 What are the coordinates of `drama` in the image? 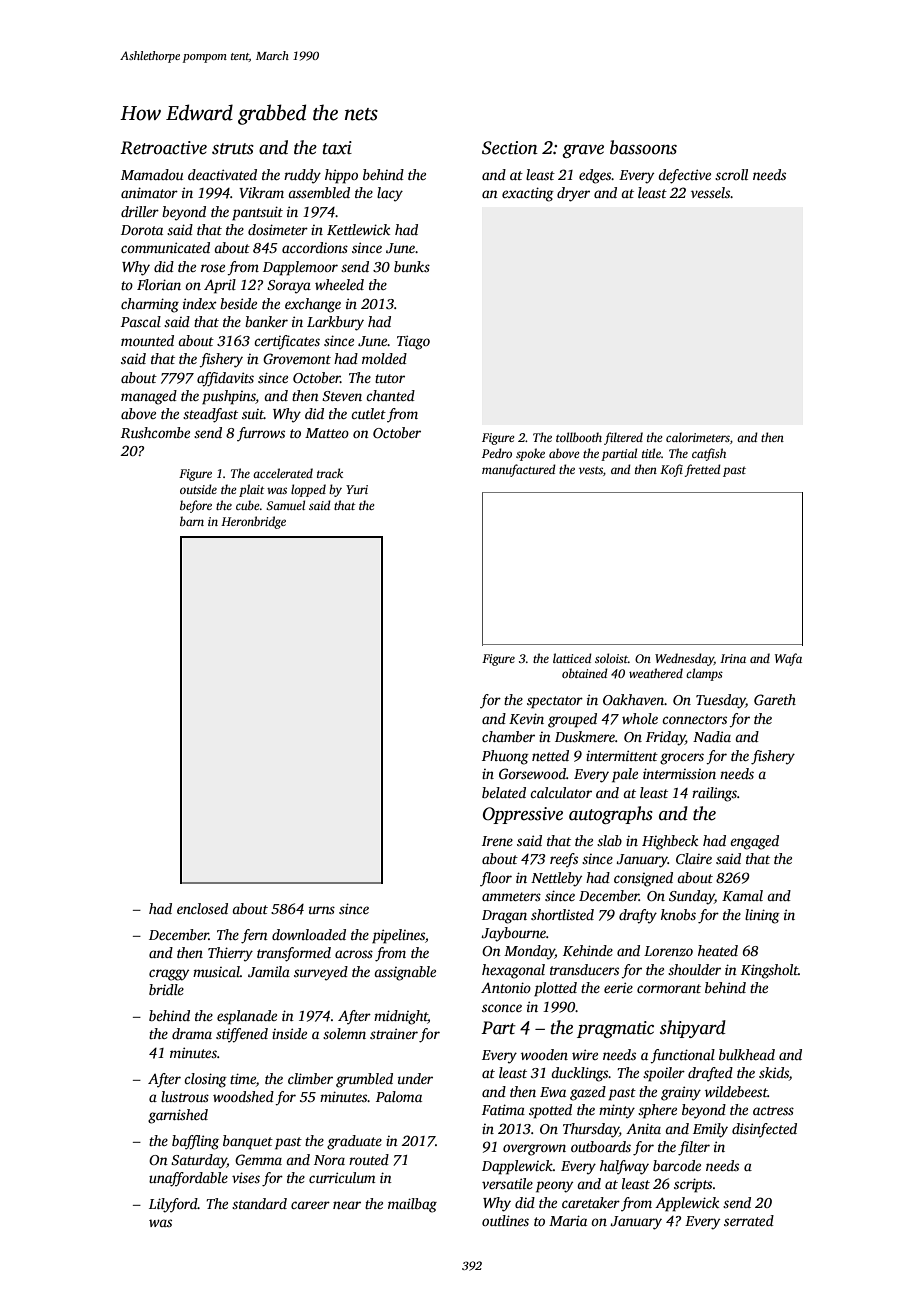 It's located at (192, 1033).
